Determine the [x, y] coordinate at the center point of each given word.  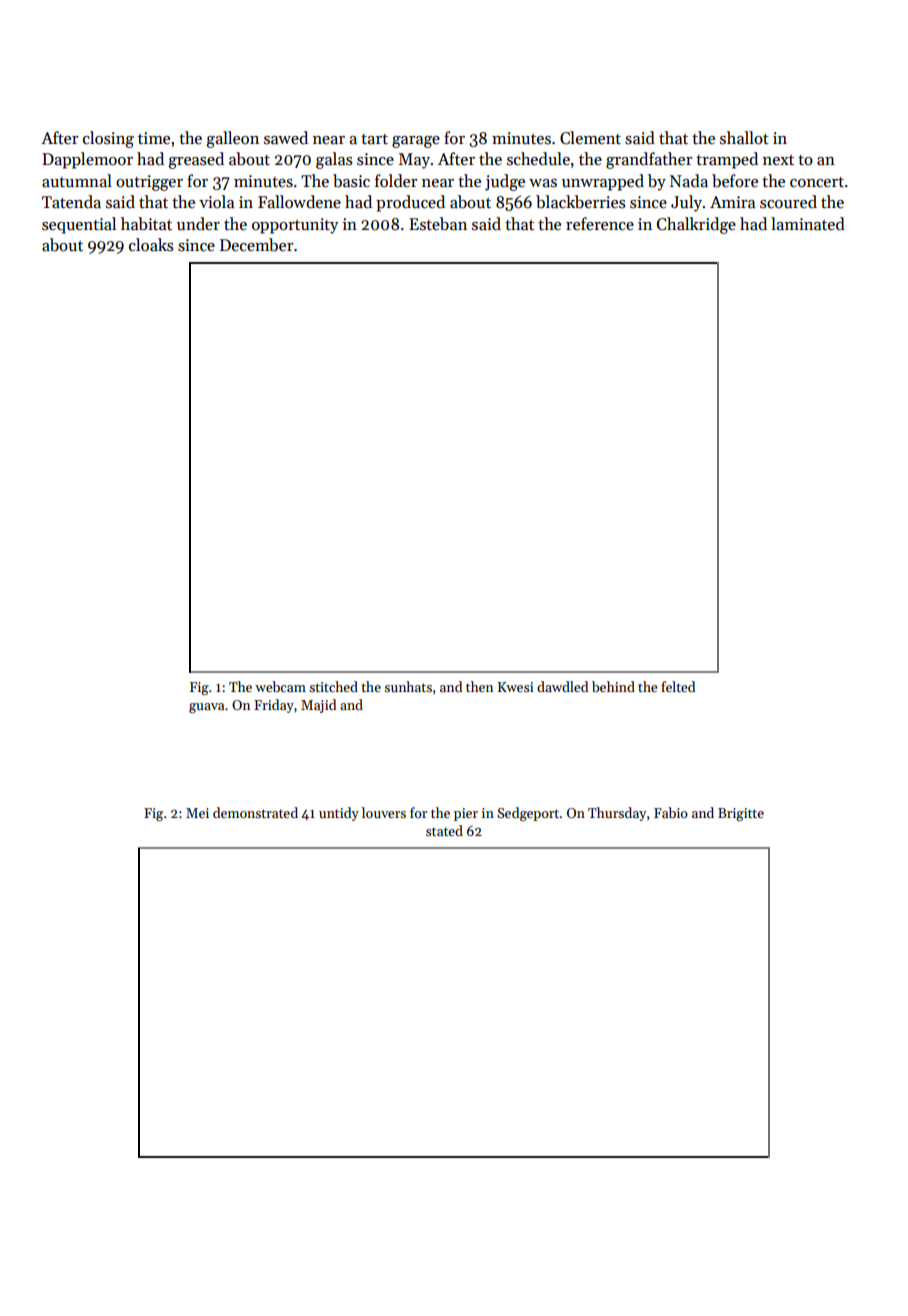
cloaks [151, 245]
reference [600, 224]
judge [505, 182]
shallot [744, 138]
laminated [808, 224]
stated [444, 830]
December [256, 245]
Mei [197, 813]
